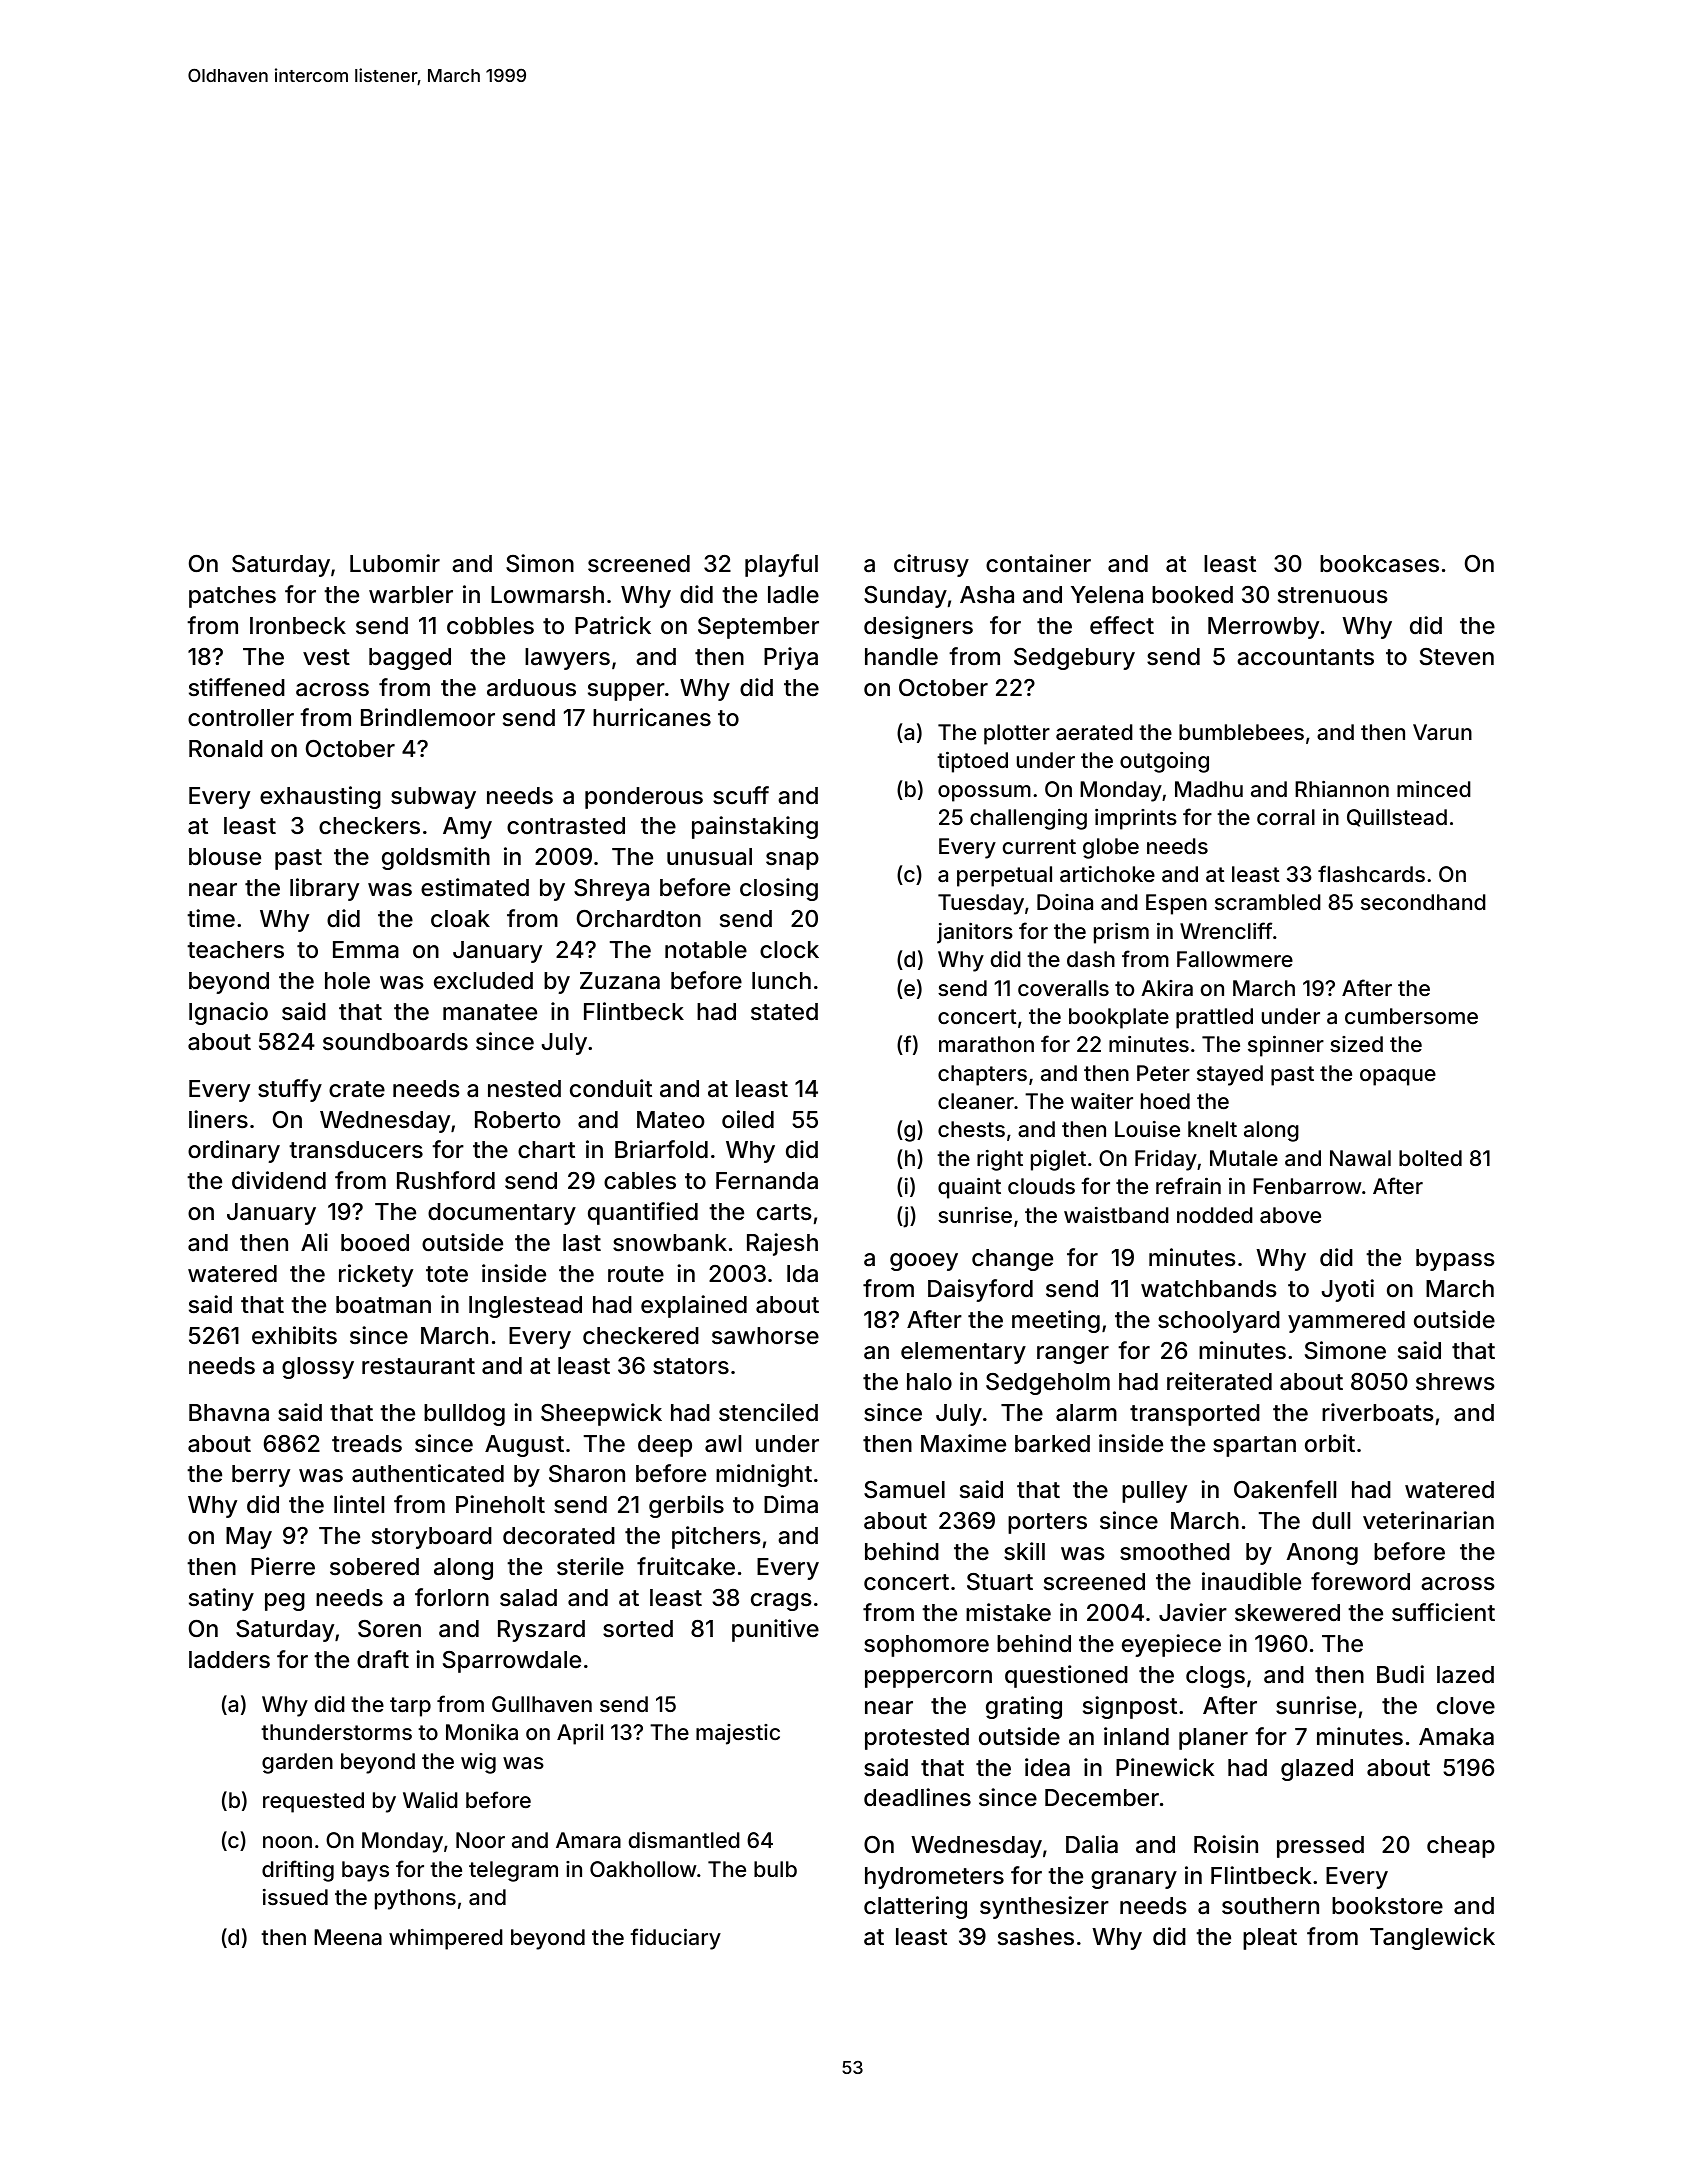 This page has height=2178, width=1683. I want to click on bookcases, so click(1379, 564).
